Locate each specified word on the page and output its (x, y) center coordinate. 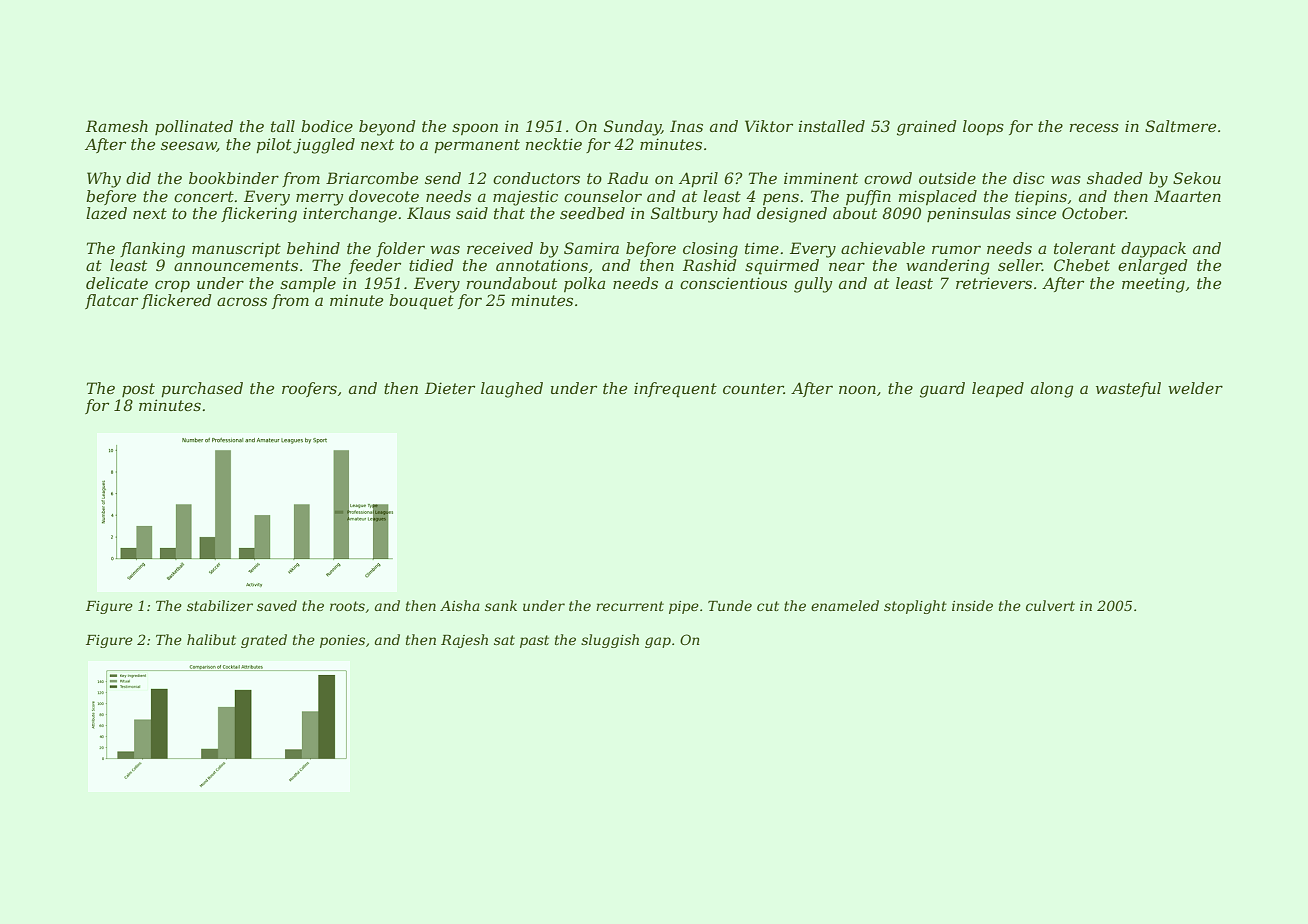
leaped (998, 389)
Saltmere (1180, 126)
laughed (512, 390)
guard (942, 390)
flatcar (111, 301)
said (472, 213)
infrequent (675, 390)
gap (658, 642)
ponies (342, 641)
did (138, 178)
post (138, 390)
